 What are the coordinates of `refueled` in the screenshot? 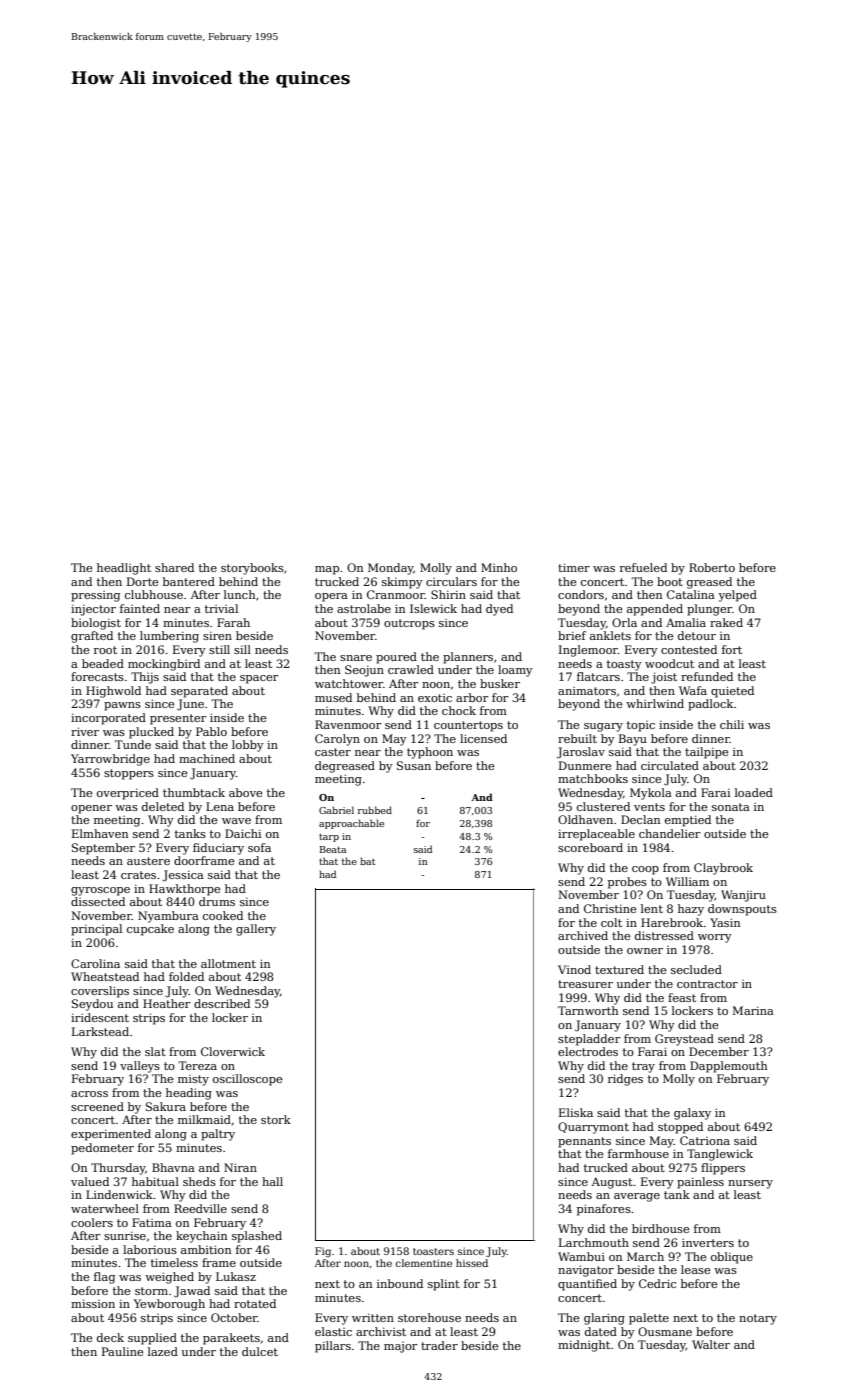 It's located at (643, 567).
